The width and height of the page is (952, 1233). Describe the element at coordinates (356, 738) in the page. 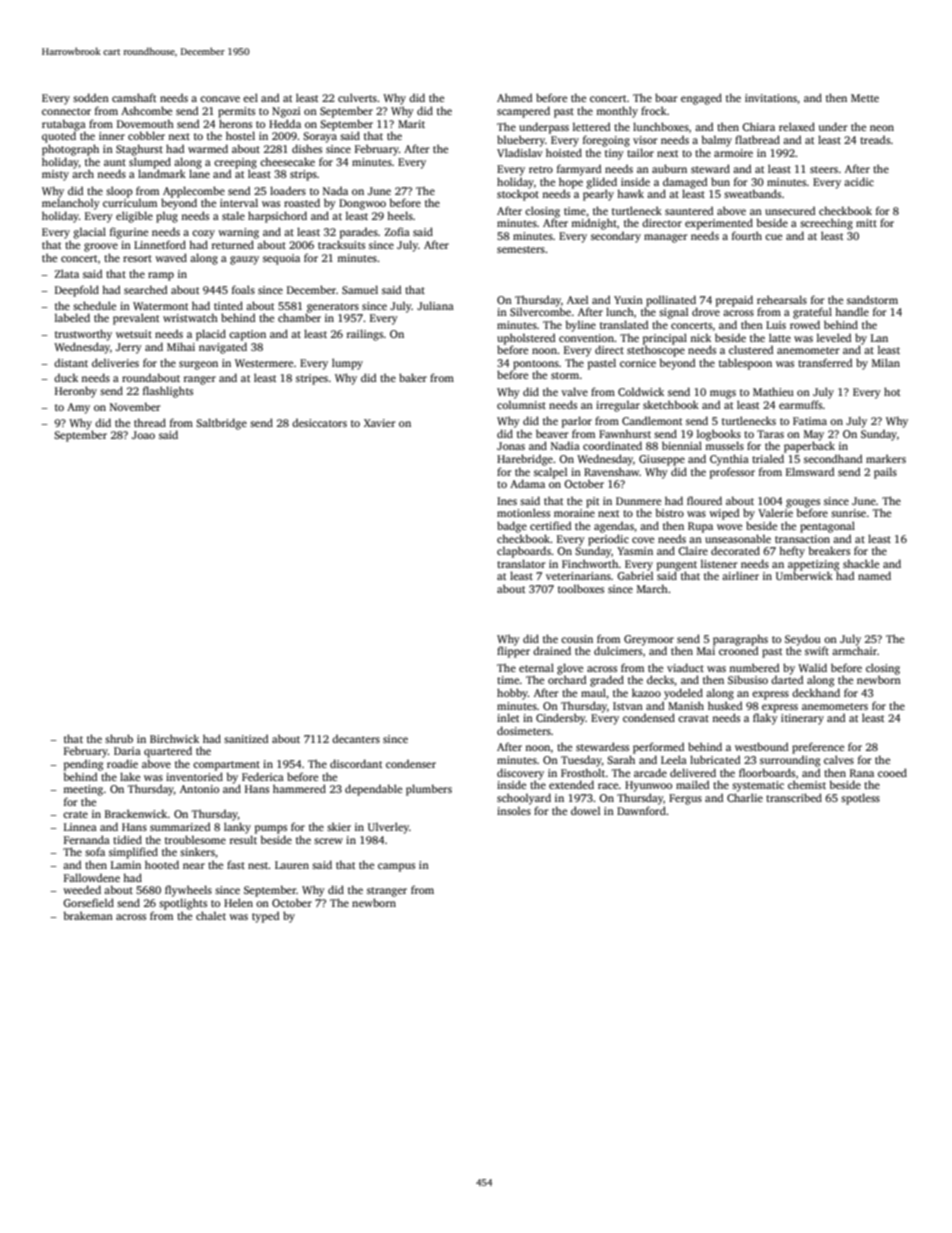

I see `decanters` at that location.
